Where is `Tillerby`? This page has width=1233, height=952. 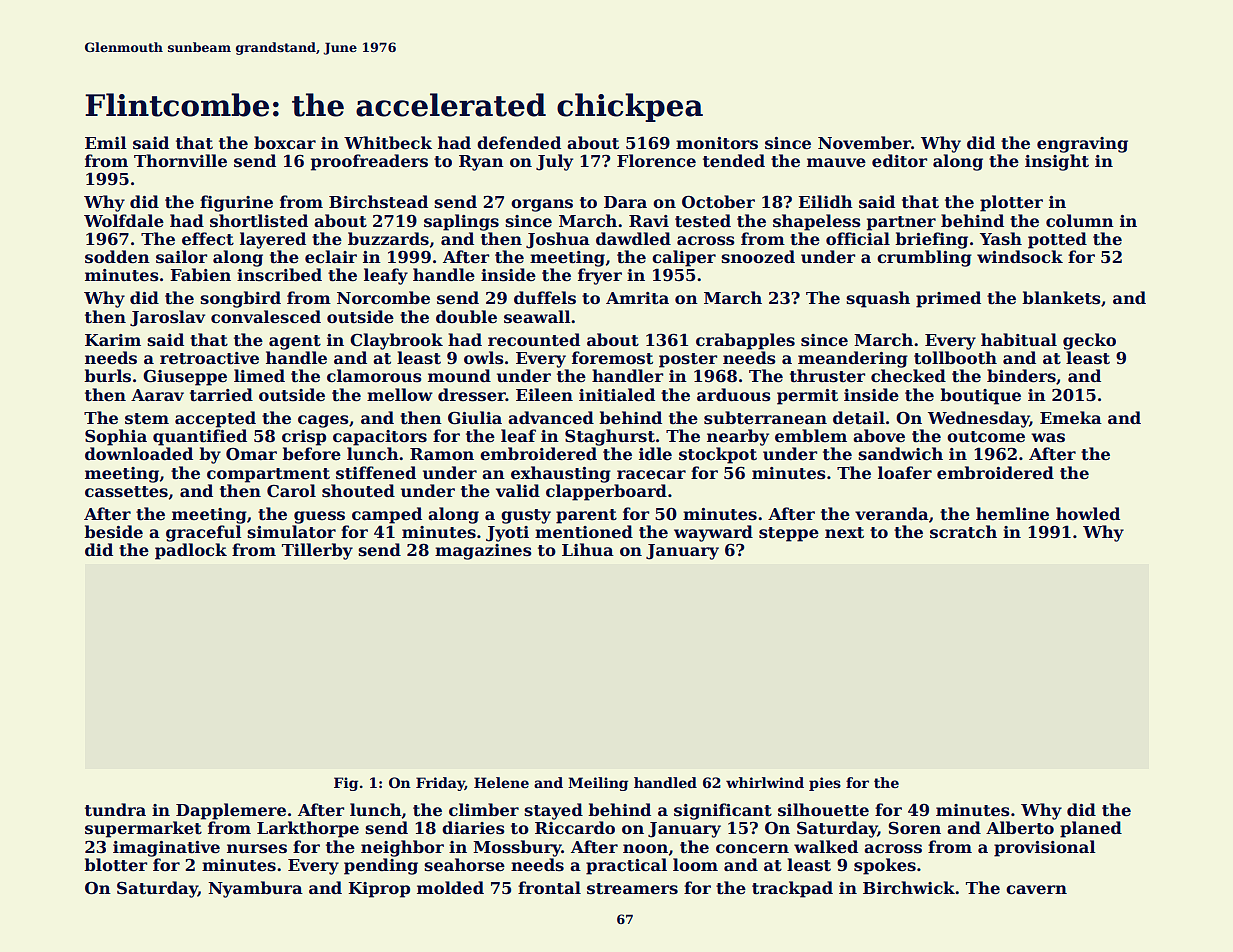
Tillerby is located at coordinates (317, 551).
